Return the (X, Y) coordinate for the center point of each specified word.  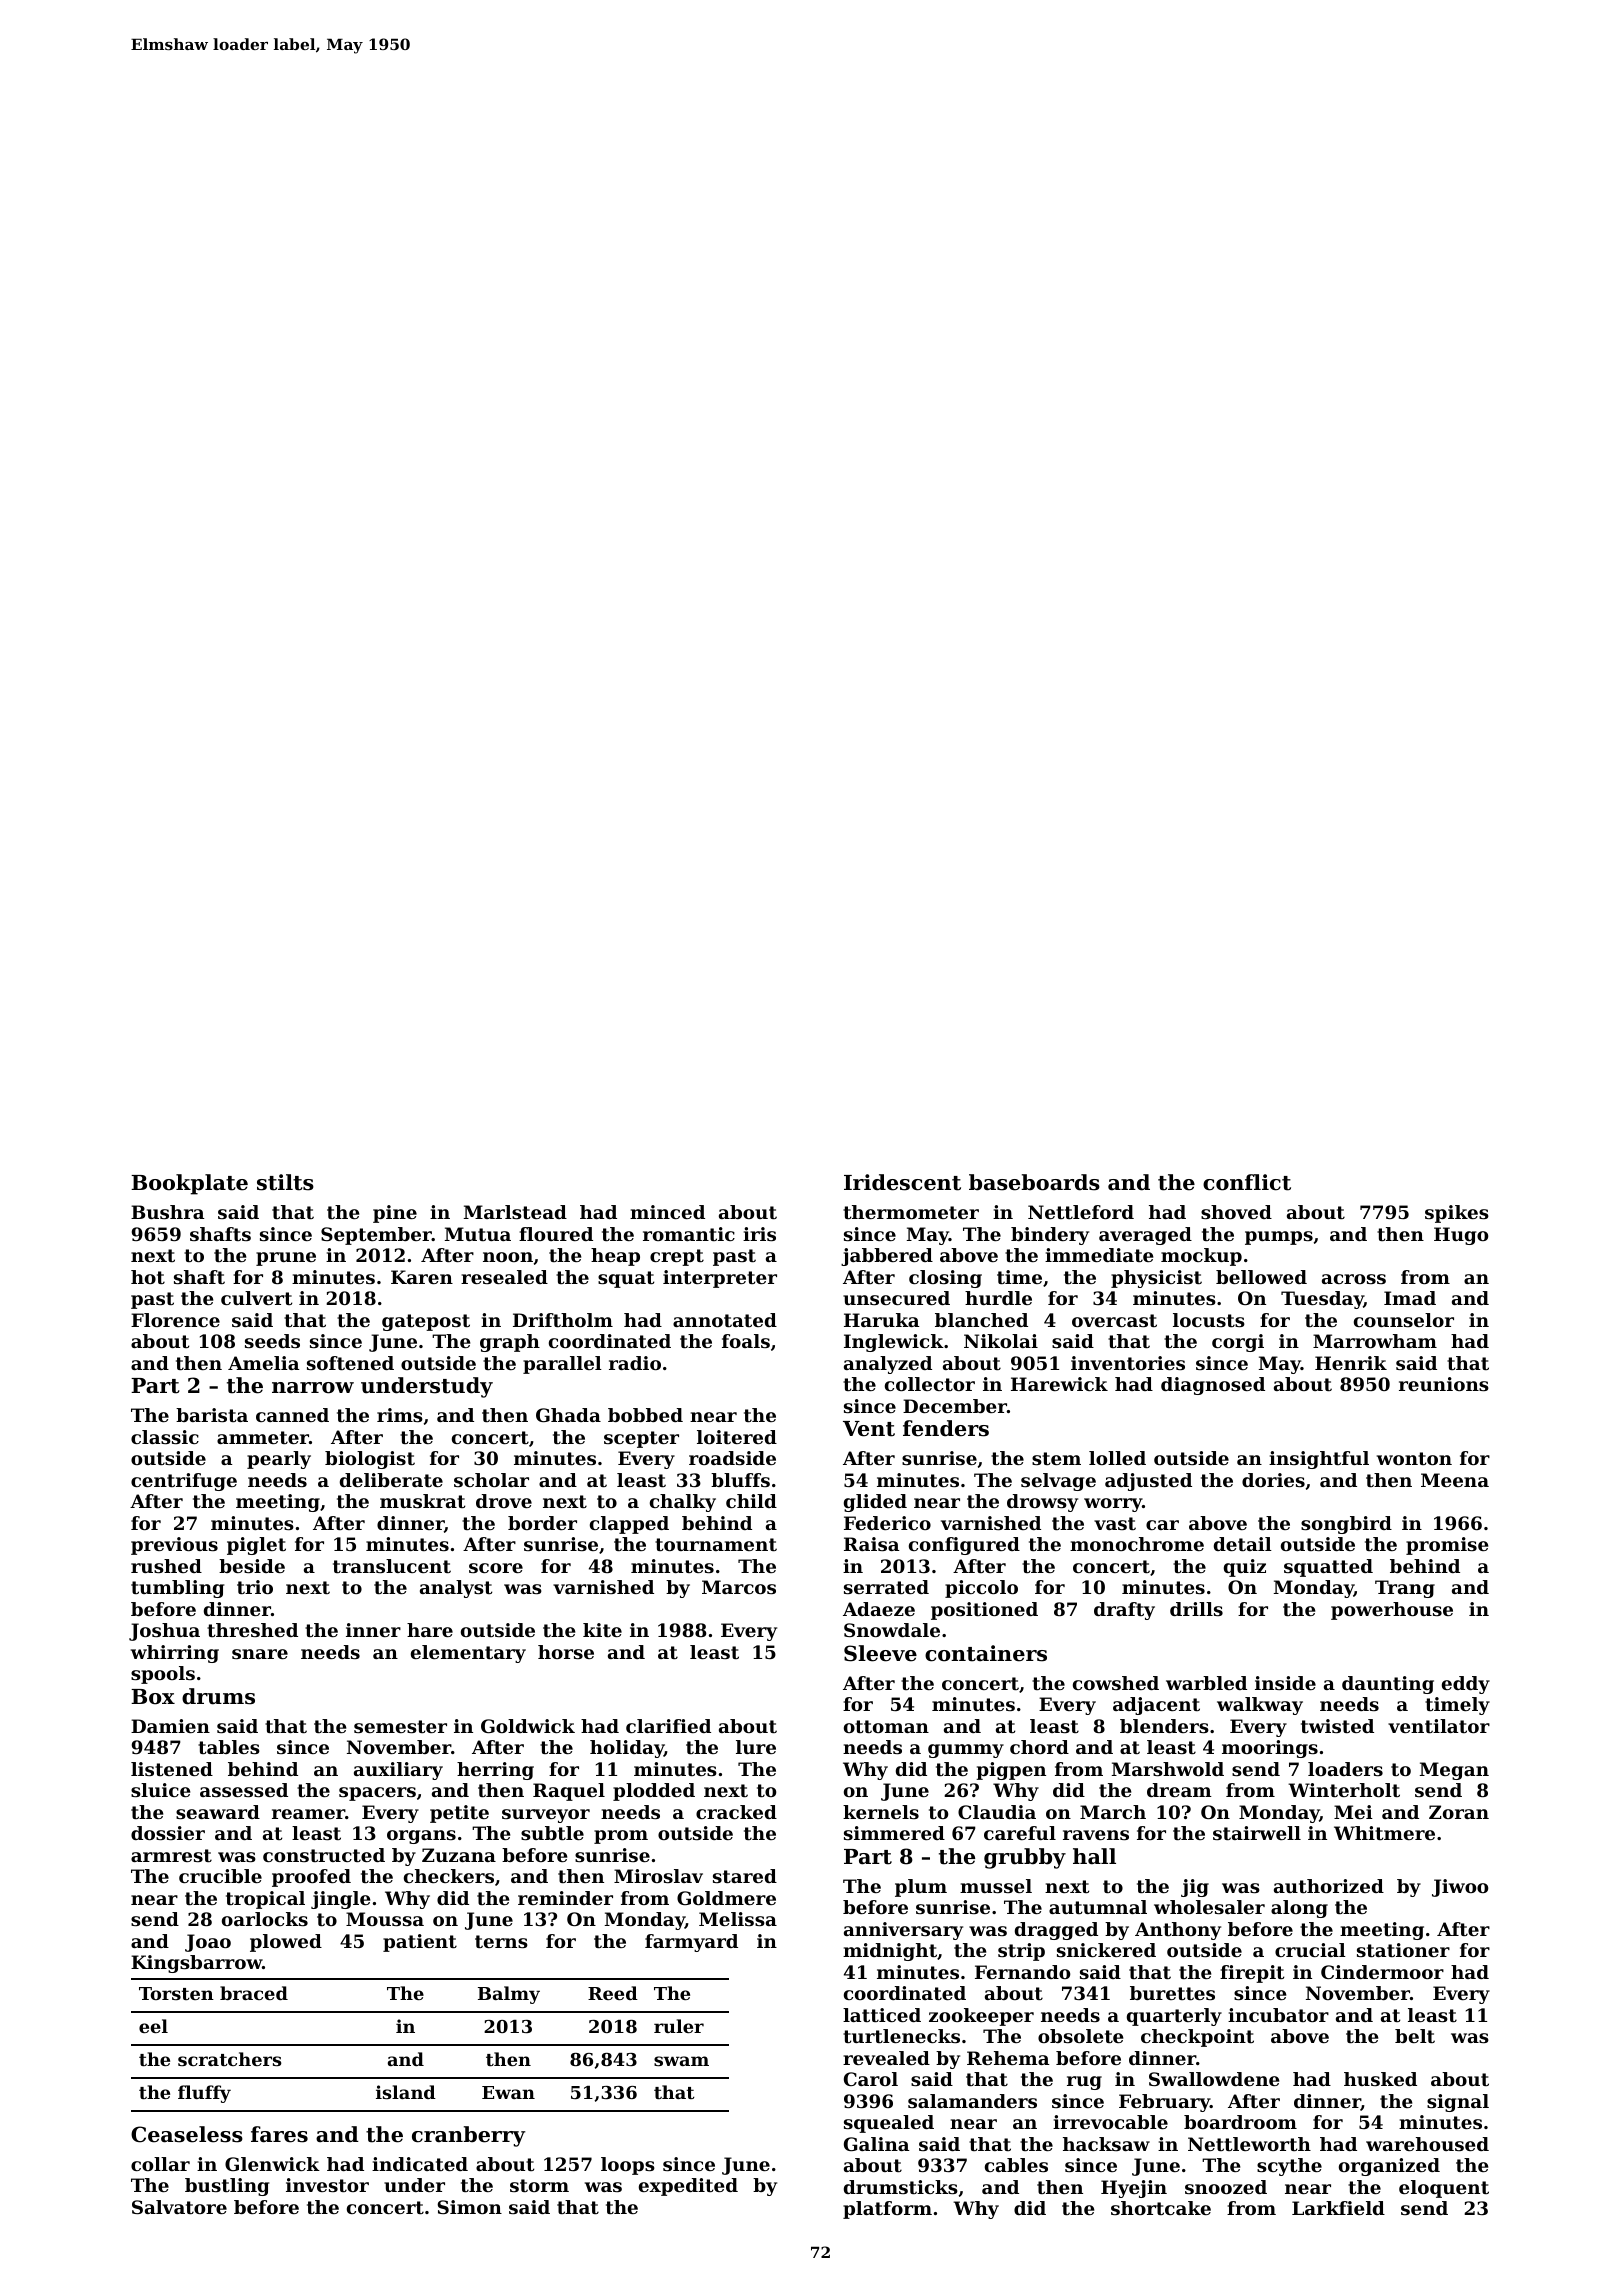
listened (172, 1769)
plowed (286, 1943)
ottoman (886, 1726)
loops (628, 2166)
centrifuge (184, 1482)
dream (1179, 1790)
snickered (1106, 1950)
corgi (1238, 1343)
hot (148, 1277)
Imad (1410, 1298)
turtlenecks (901, 2036)
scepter (641, 1439)
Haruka (881, 1320)
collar (160, 2164)
